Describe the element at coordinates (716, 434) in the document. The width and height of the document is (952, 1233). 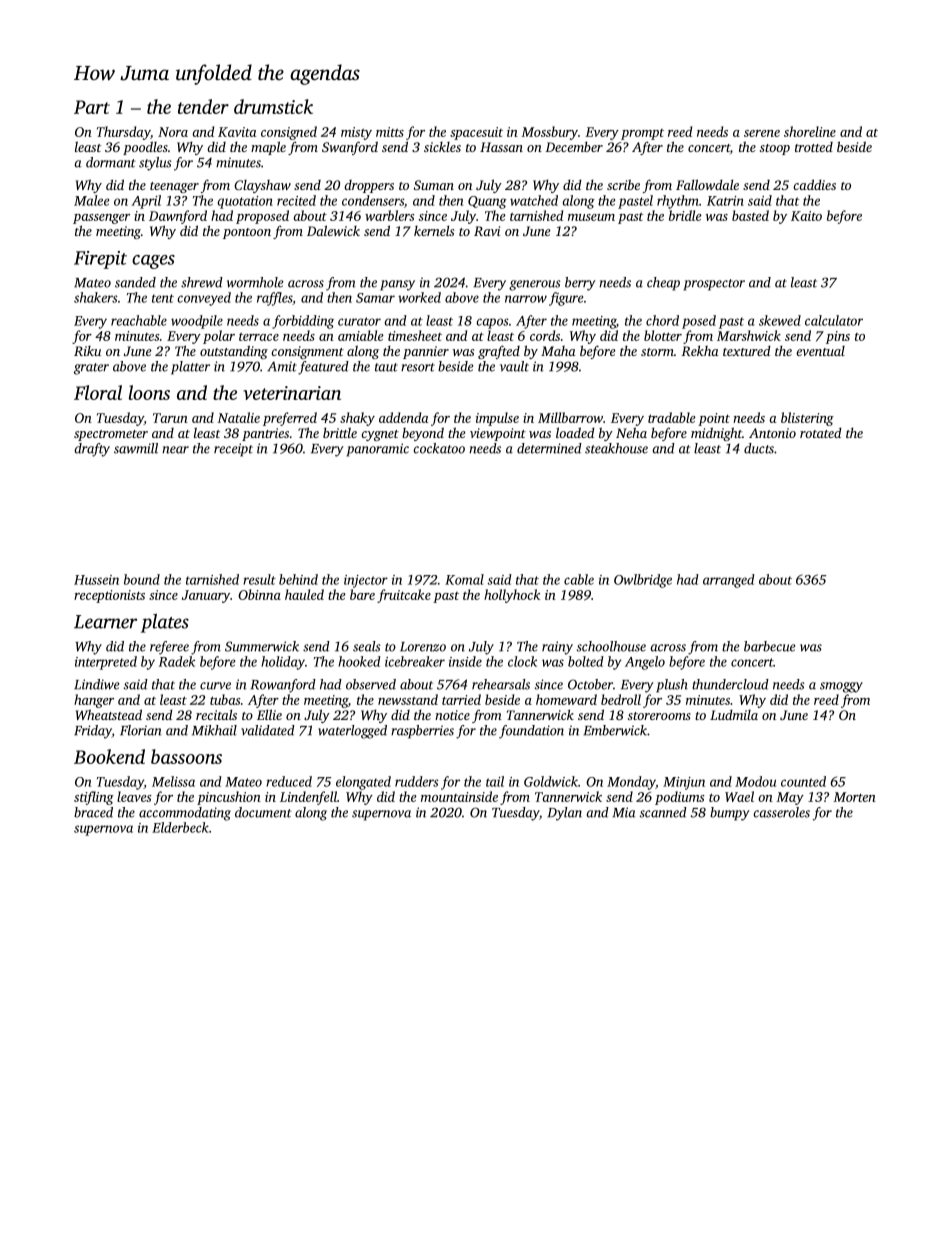
I see `midnight` at that location.
